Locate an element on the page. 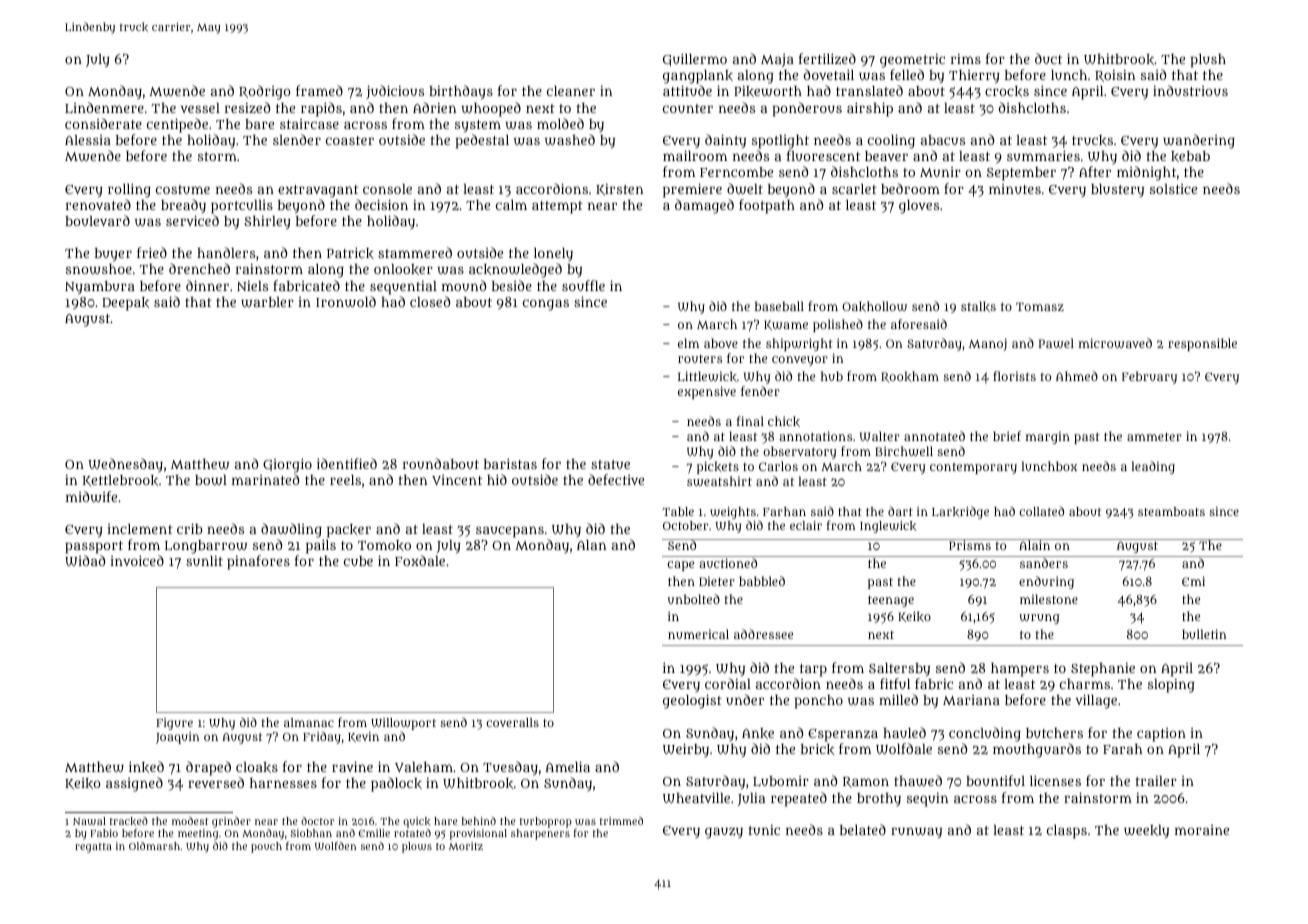 This document has width=1308, height=924. eclair is located at coordinates (806, 525).
